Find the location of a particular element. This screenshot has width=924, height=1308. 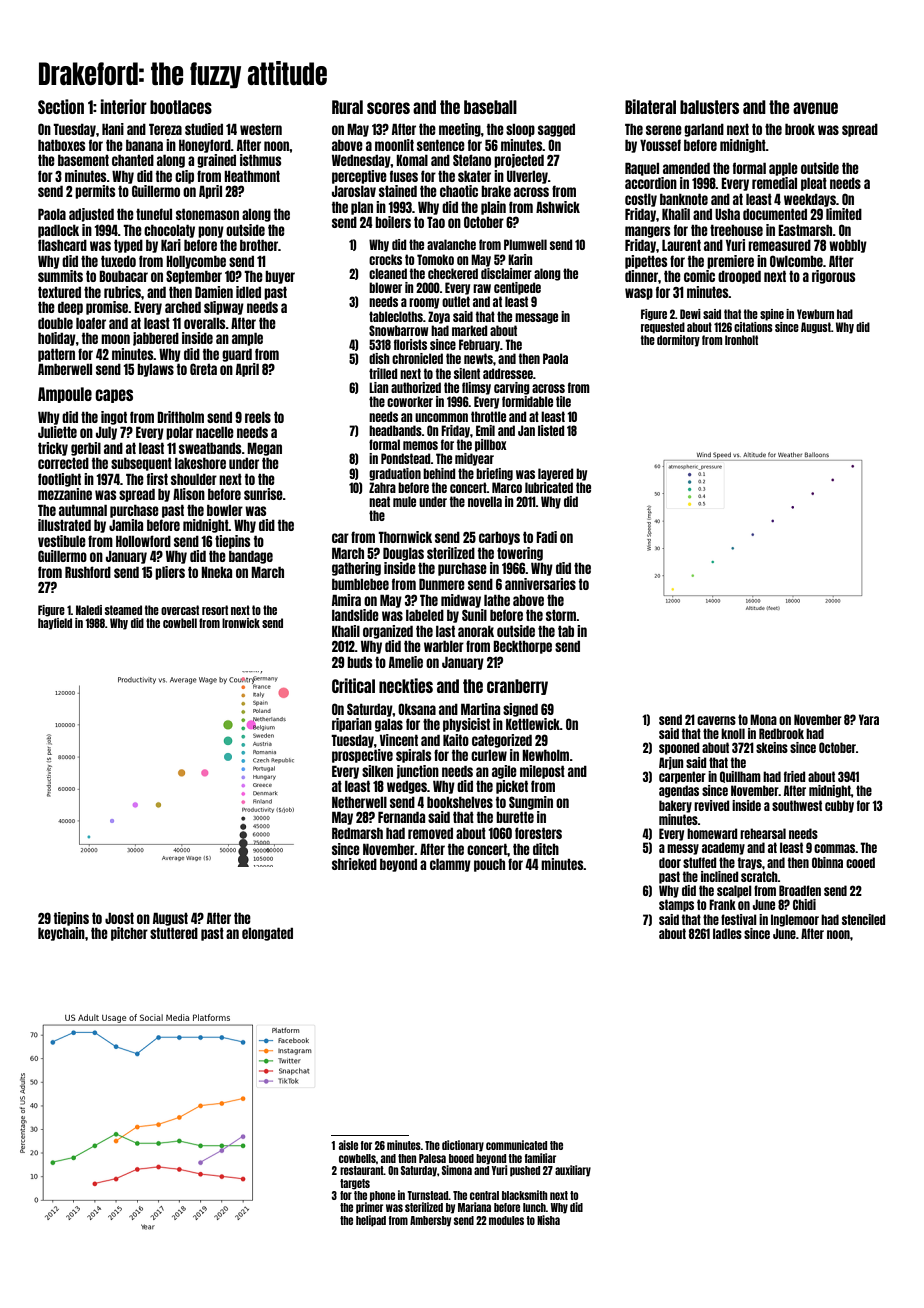

graduation is located at coordinates (395, 474).
